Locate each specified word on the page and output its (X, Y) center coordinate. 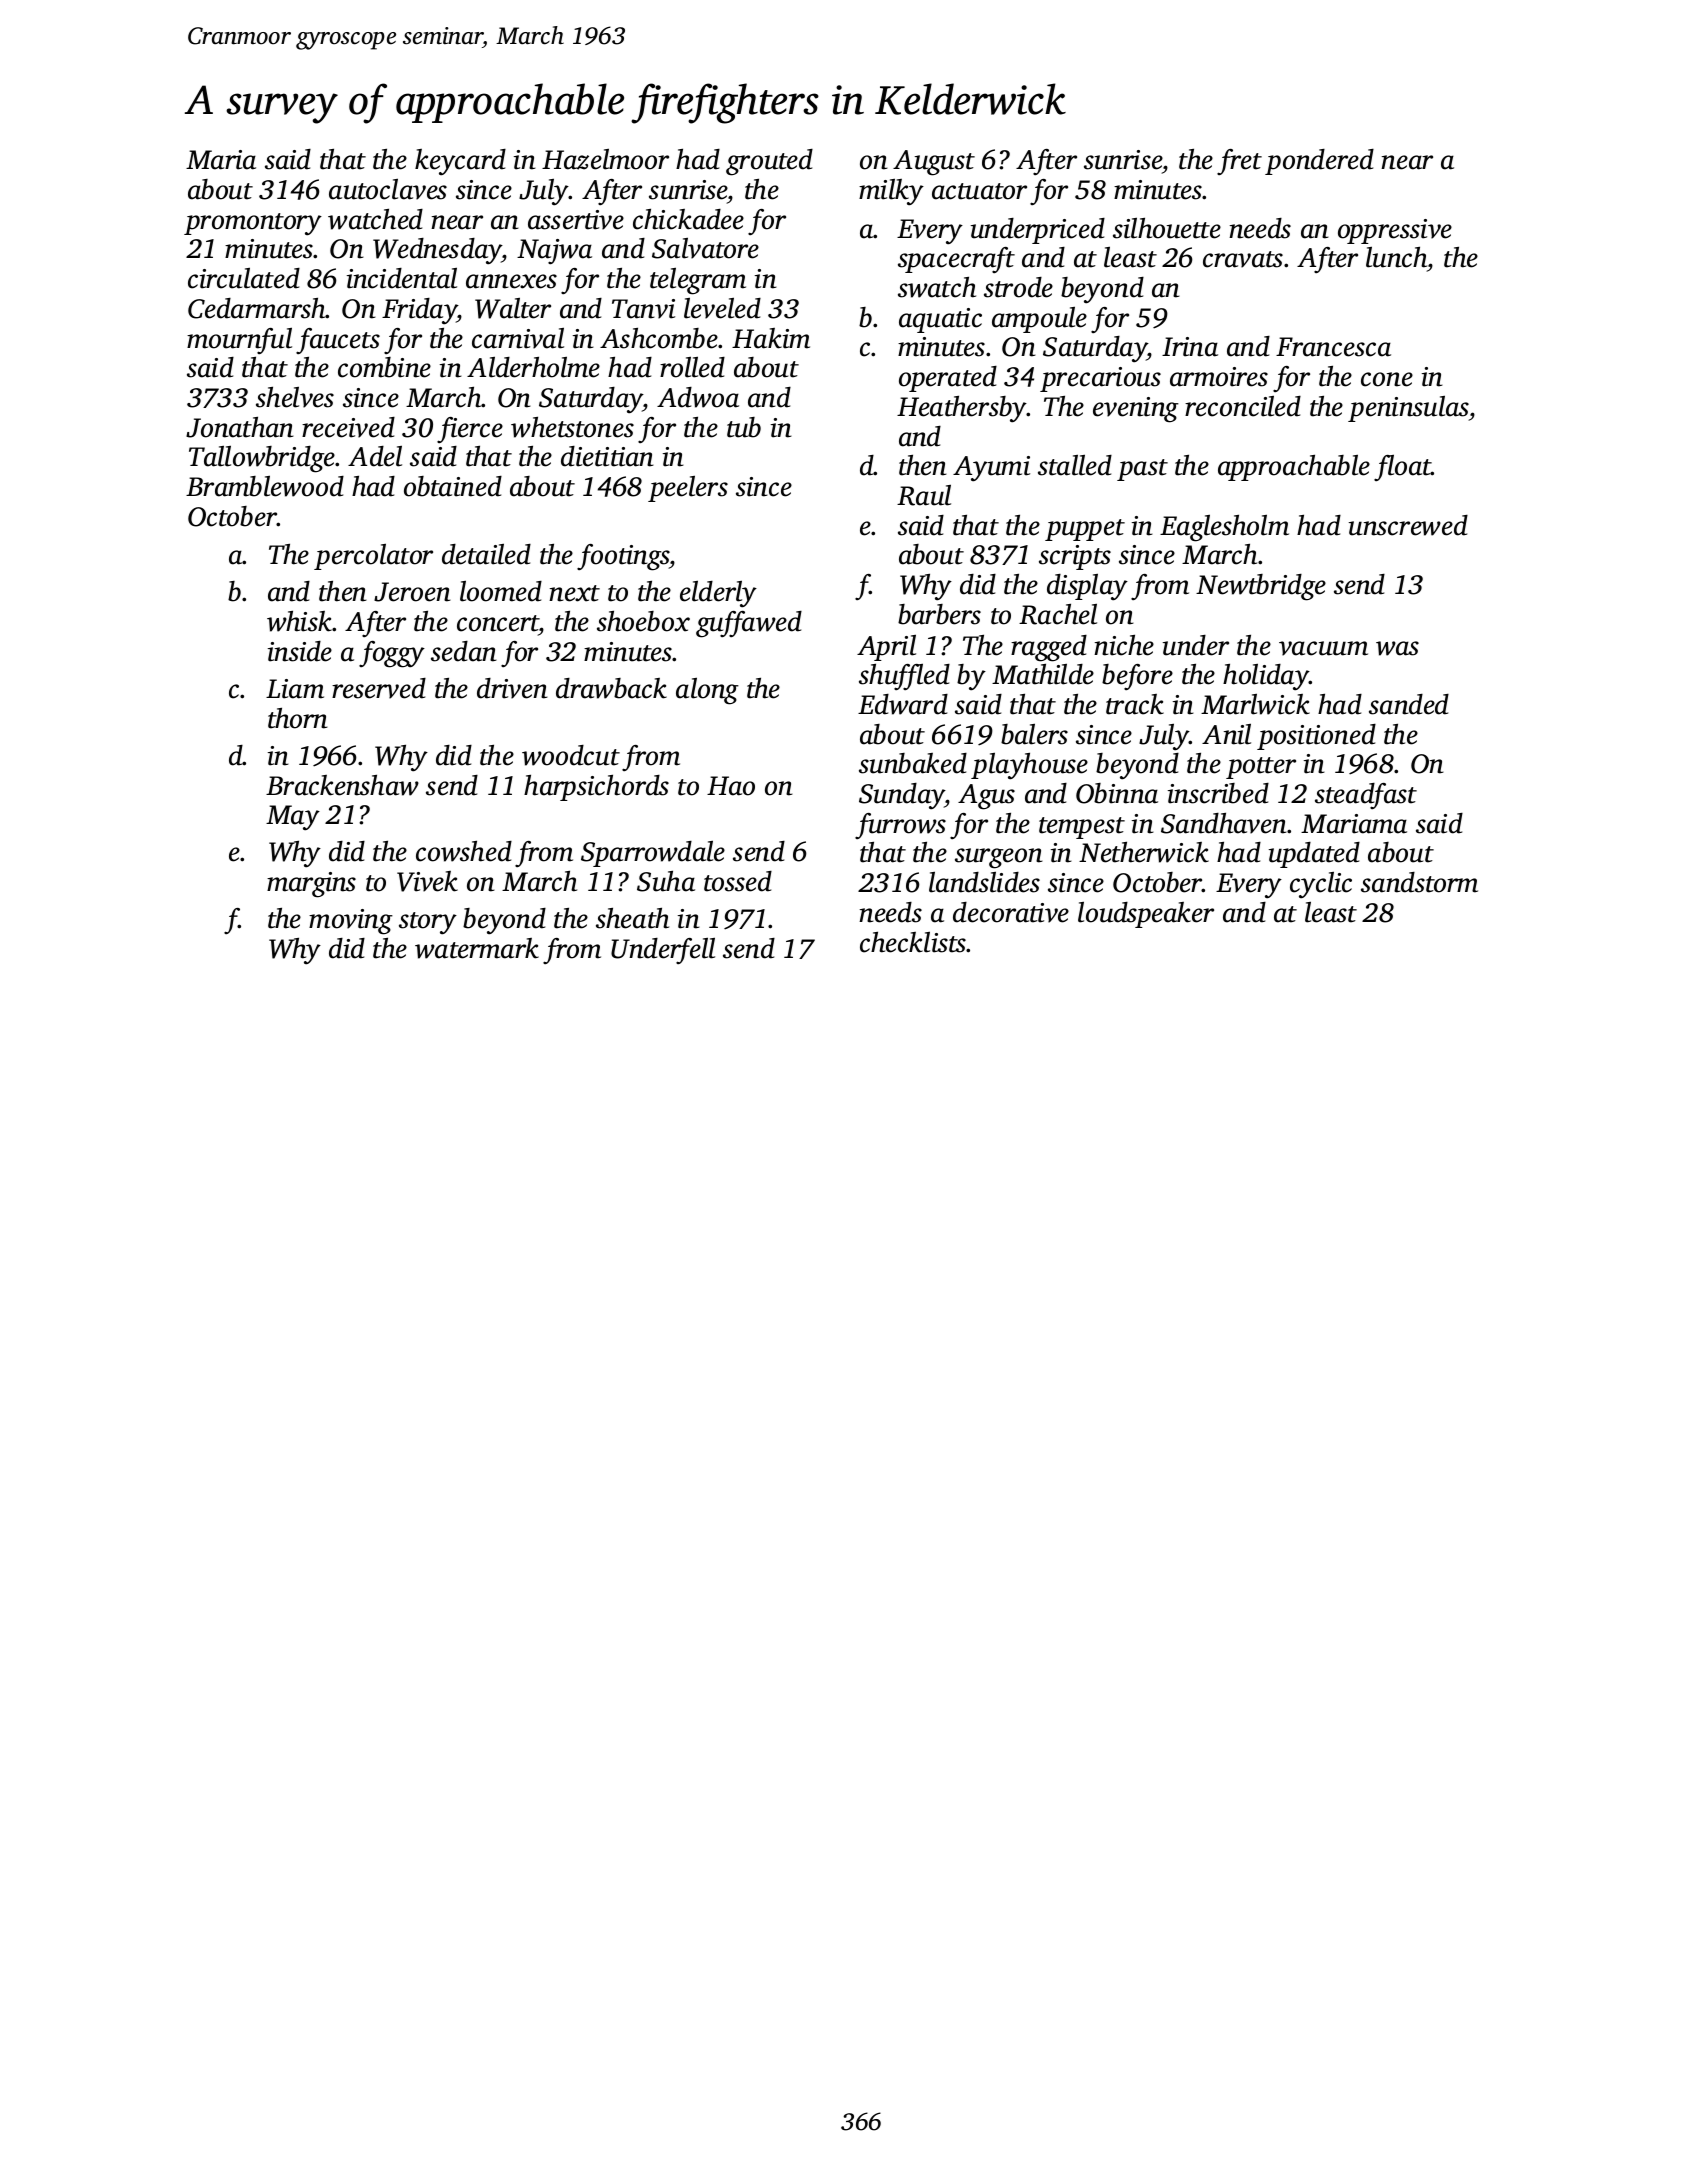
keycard (460, 162)
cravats (1243, 259)
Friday (420, 311)
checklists (913, 942)
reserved (379, 688)
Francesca (1333, 347)
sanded (1409, 704)
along (707, 691)
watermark (477, 948)
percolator (373, 557)
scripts (1075, 557)
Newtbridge (1261, 587)
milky (891, 192)
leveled (722, 308)
